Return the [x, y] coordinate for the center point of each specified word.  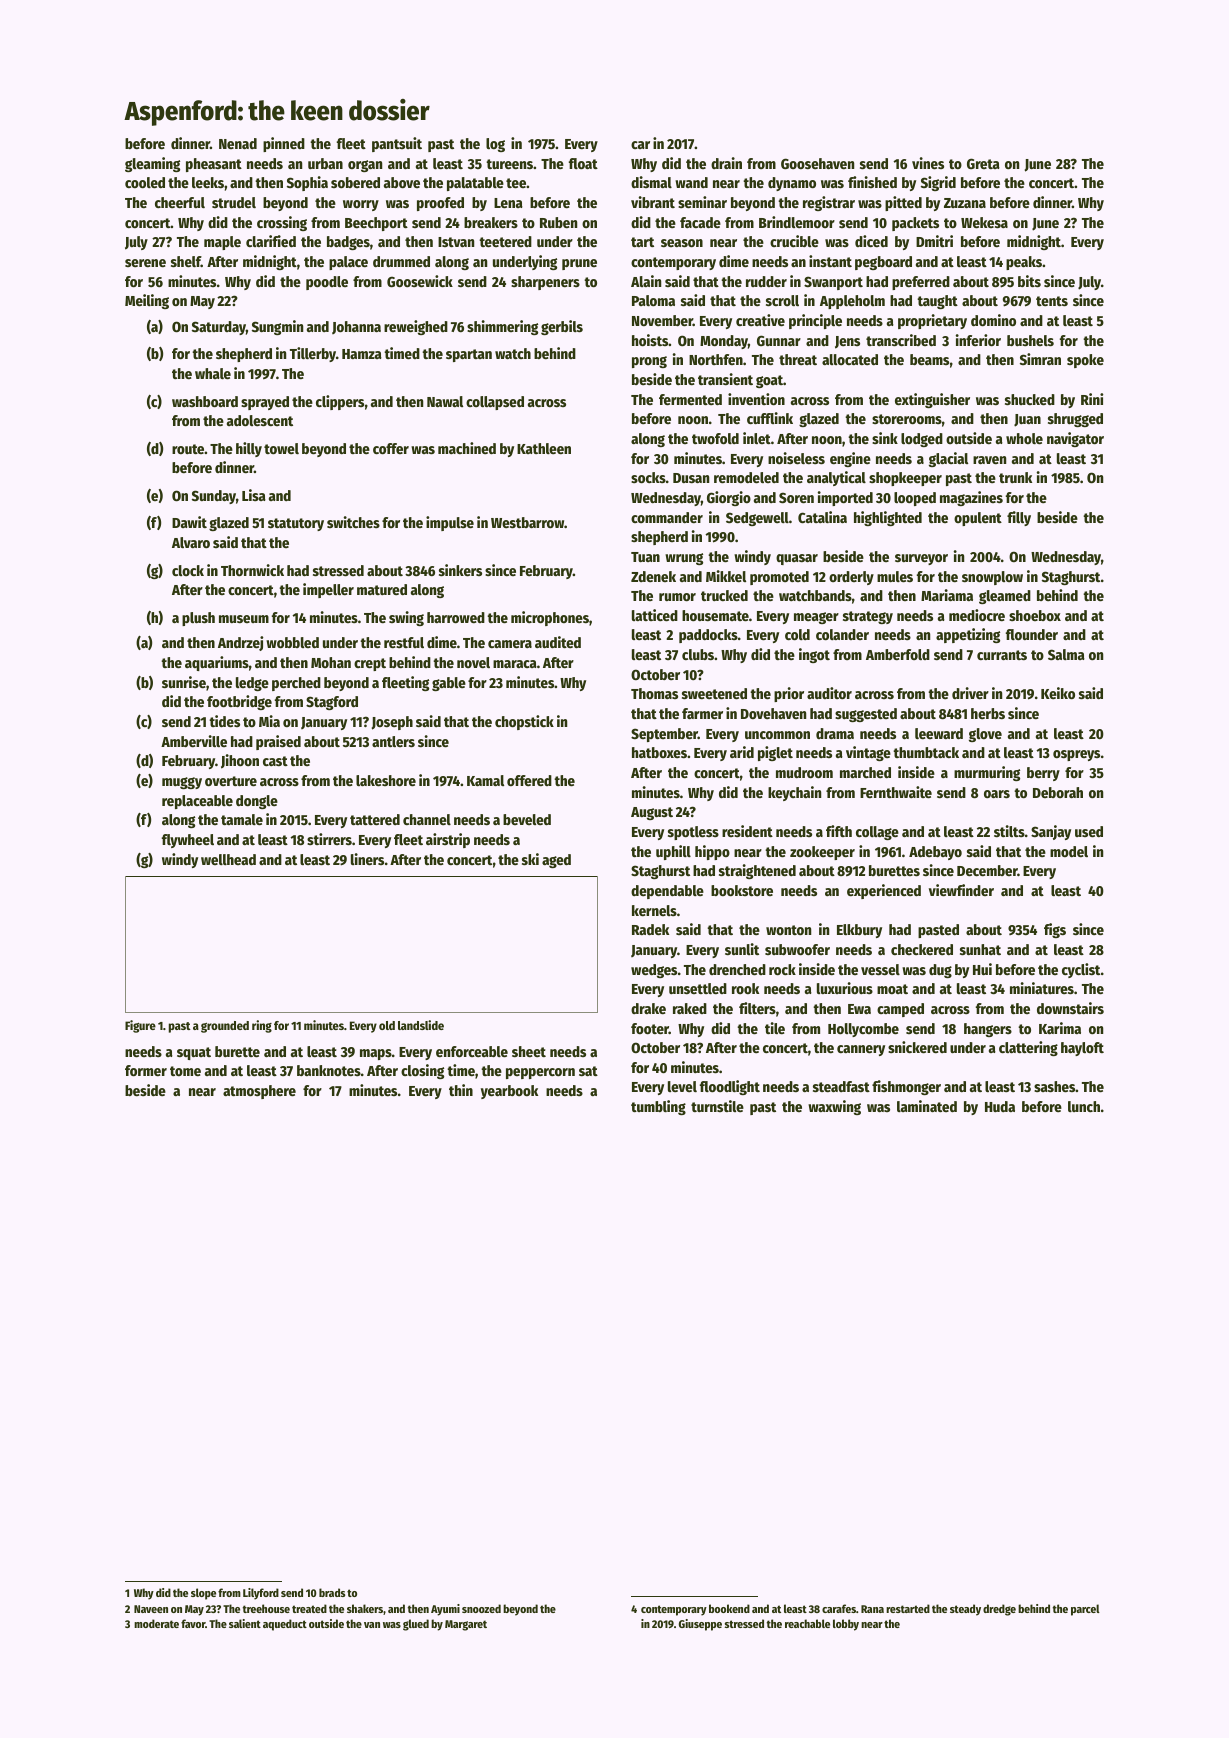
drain [726, 163]
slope [203, 1594]
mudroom [804, 772]
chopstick [524, 722]
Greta [983, 163]
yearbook [509, 1092]
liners [367, 859]
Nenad [238, 143]
